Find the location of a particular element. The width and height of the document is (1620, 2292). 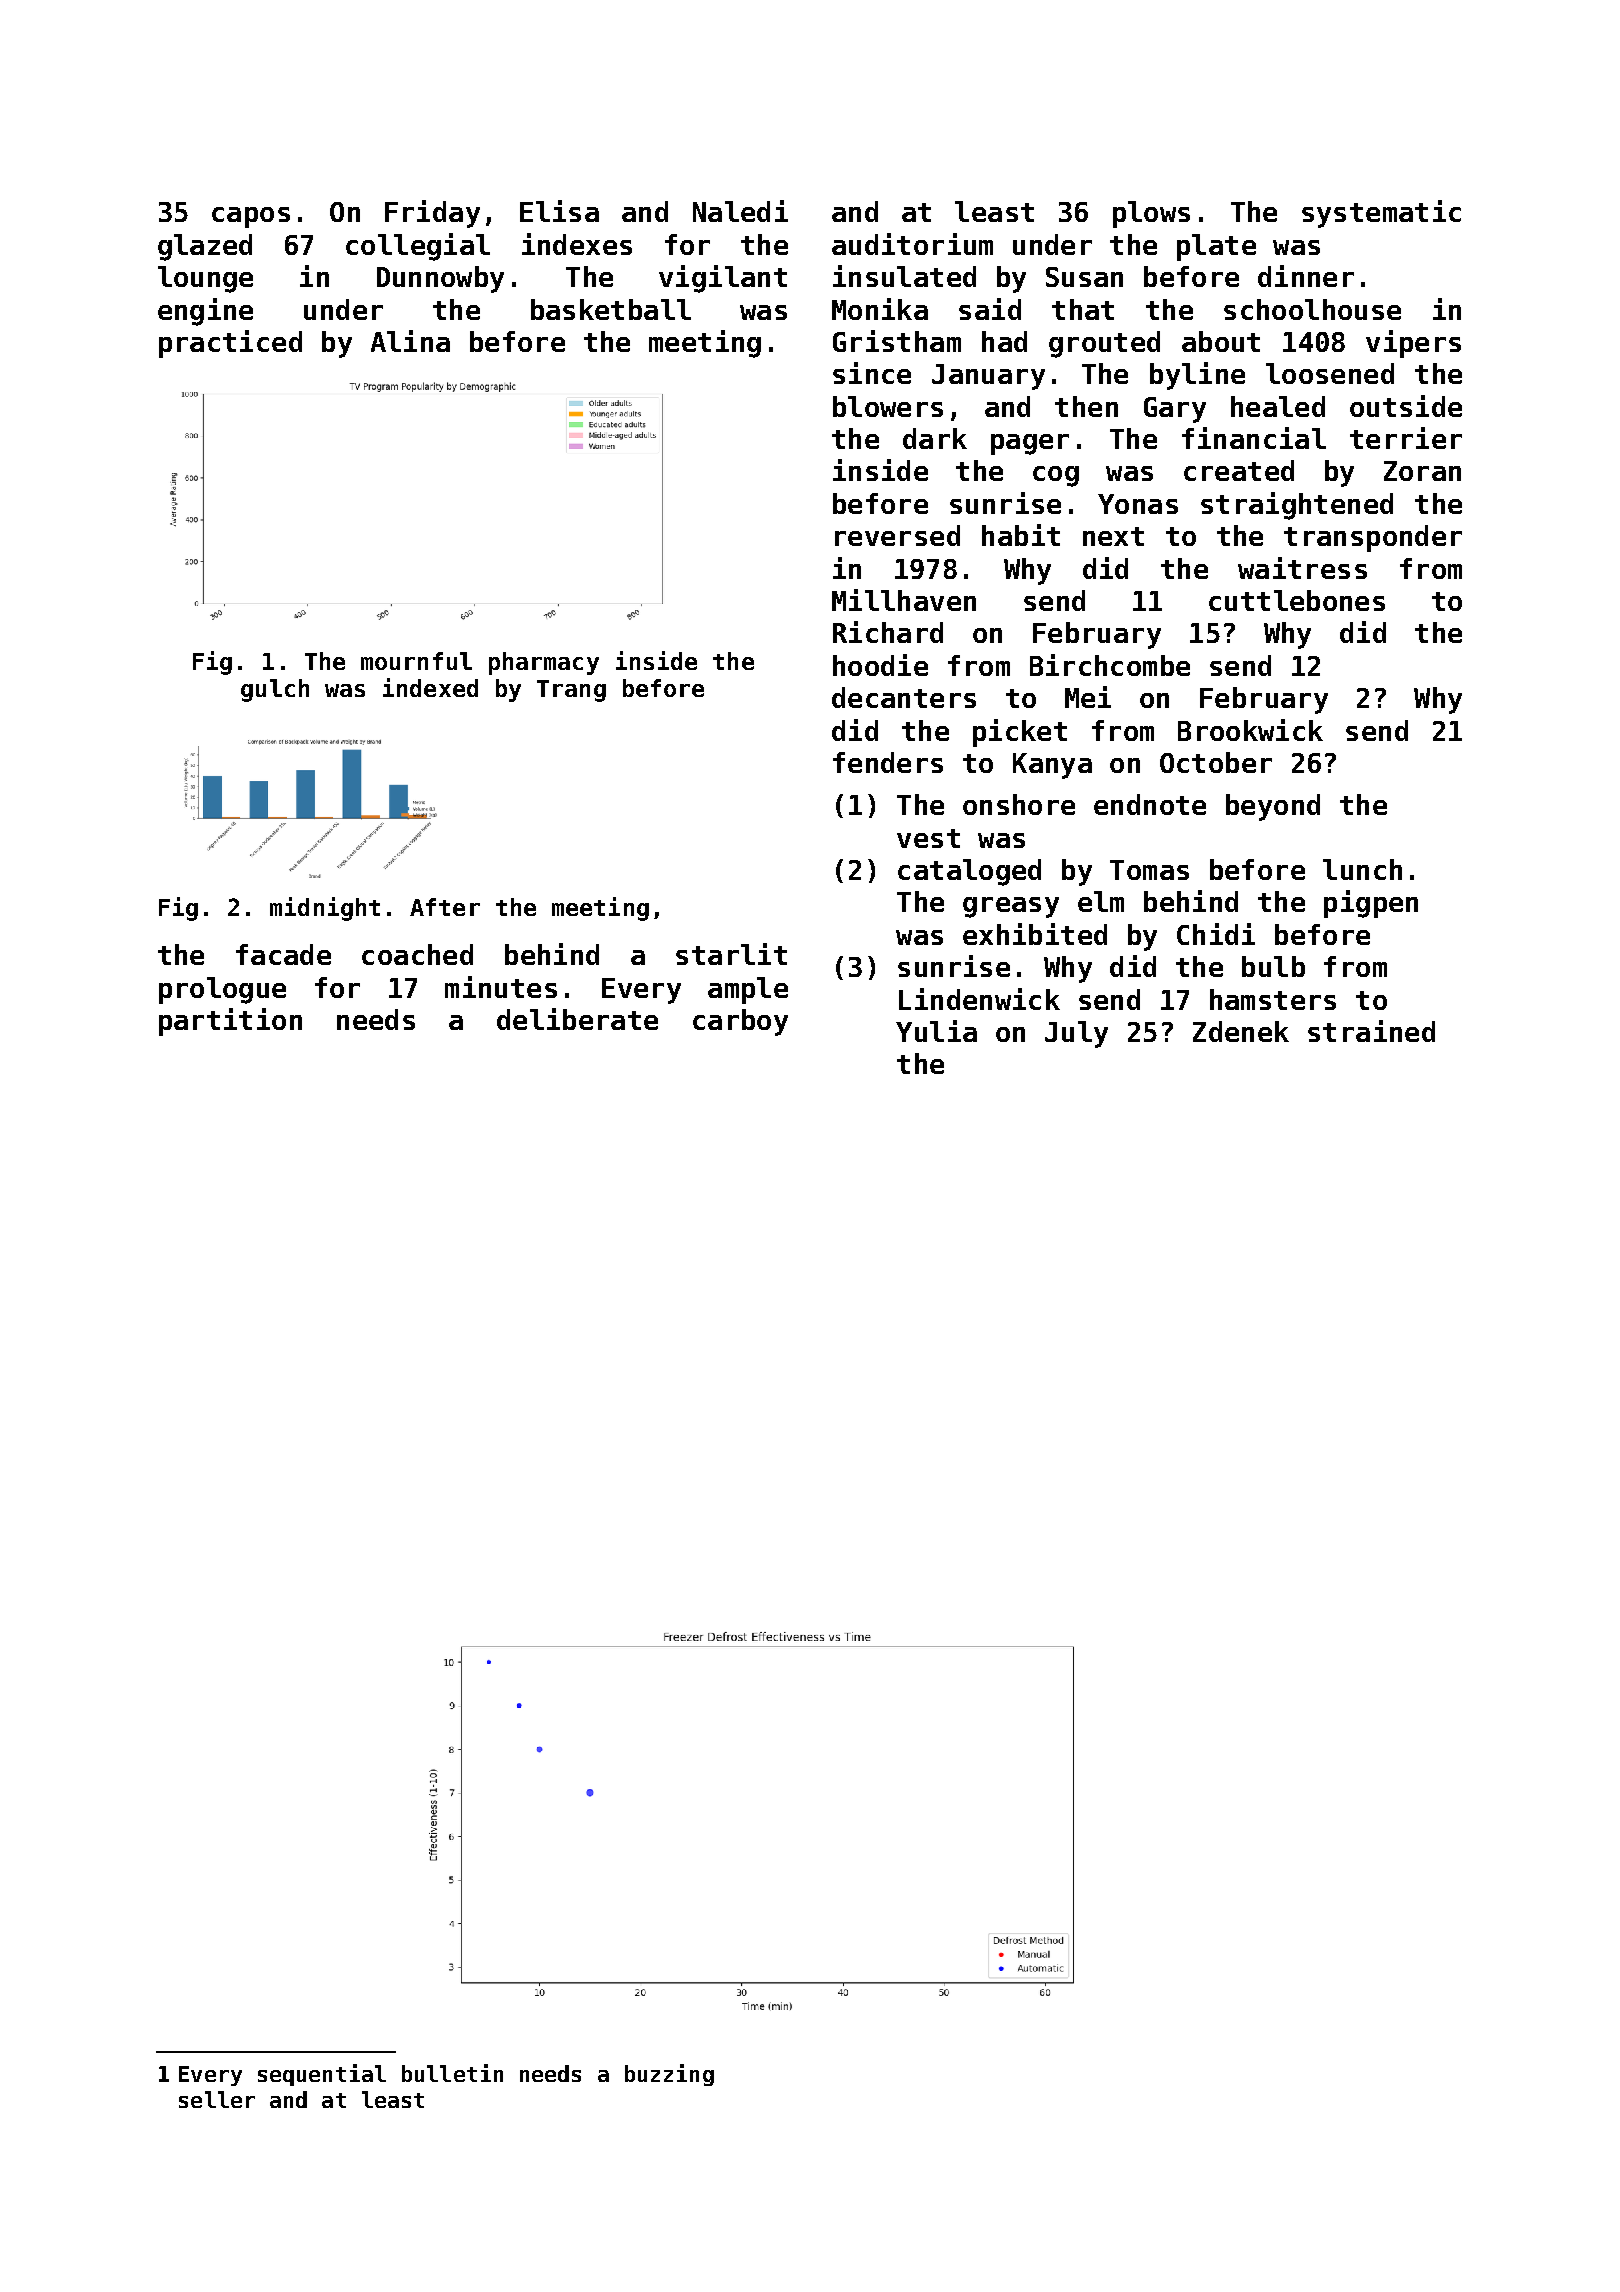

sequential is located at coordinates (322, 2075).
